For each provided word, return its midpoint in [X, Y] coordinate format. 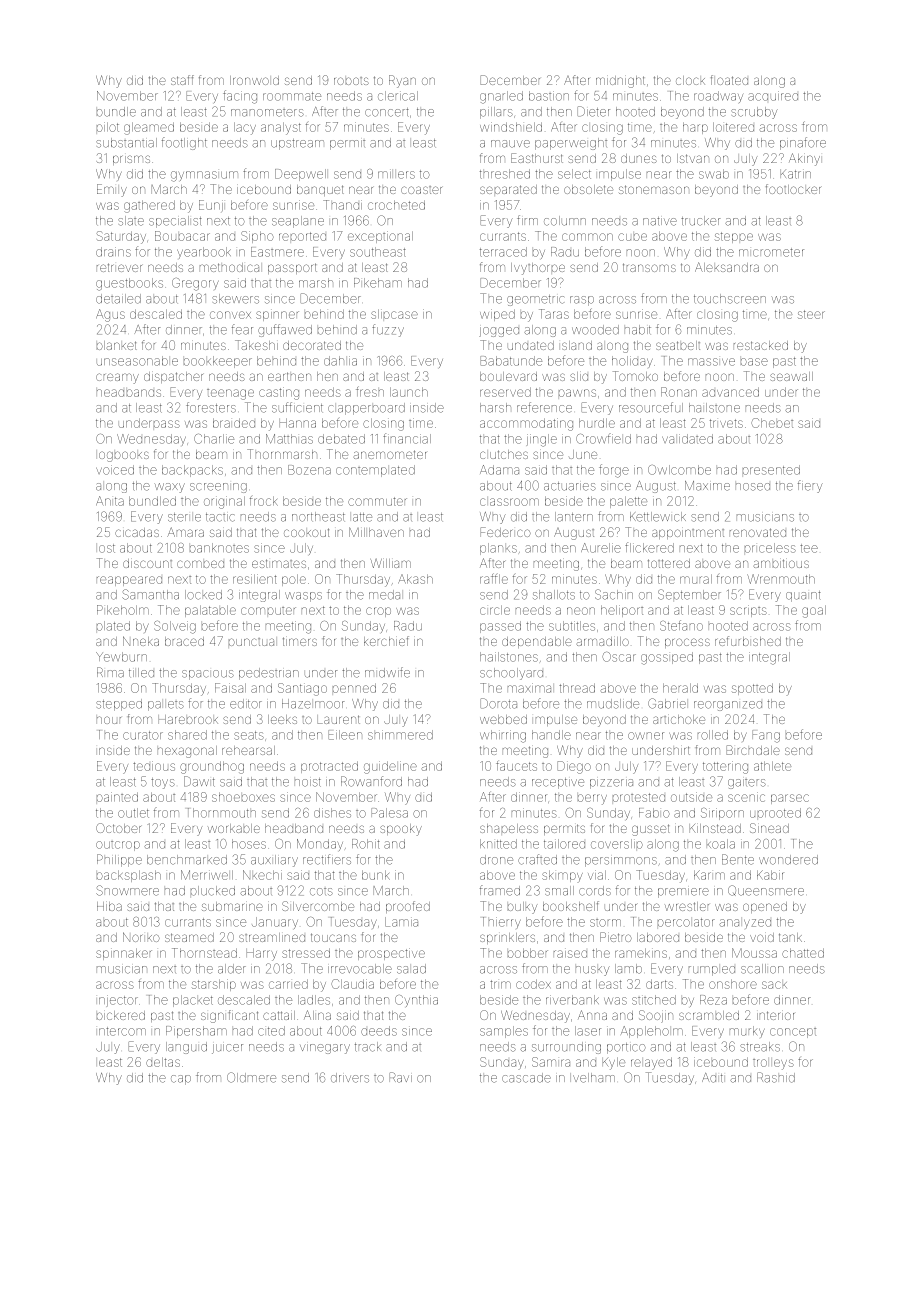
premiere [683, 893]
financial [407, 438]
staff [182, 80]
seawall [791, 376]
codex [533, 984]
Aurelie [601, 548]
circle [495, 610]
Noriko [141, 937]
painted [117, 797]
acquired [773, 96]
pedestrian [269, 674]
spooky [401, 830]
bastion [549, 96]
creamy [117, 378]
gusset [651, 830]
